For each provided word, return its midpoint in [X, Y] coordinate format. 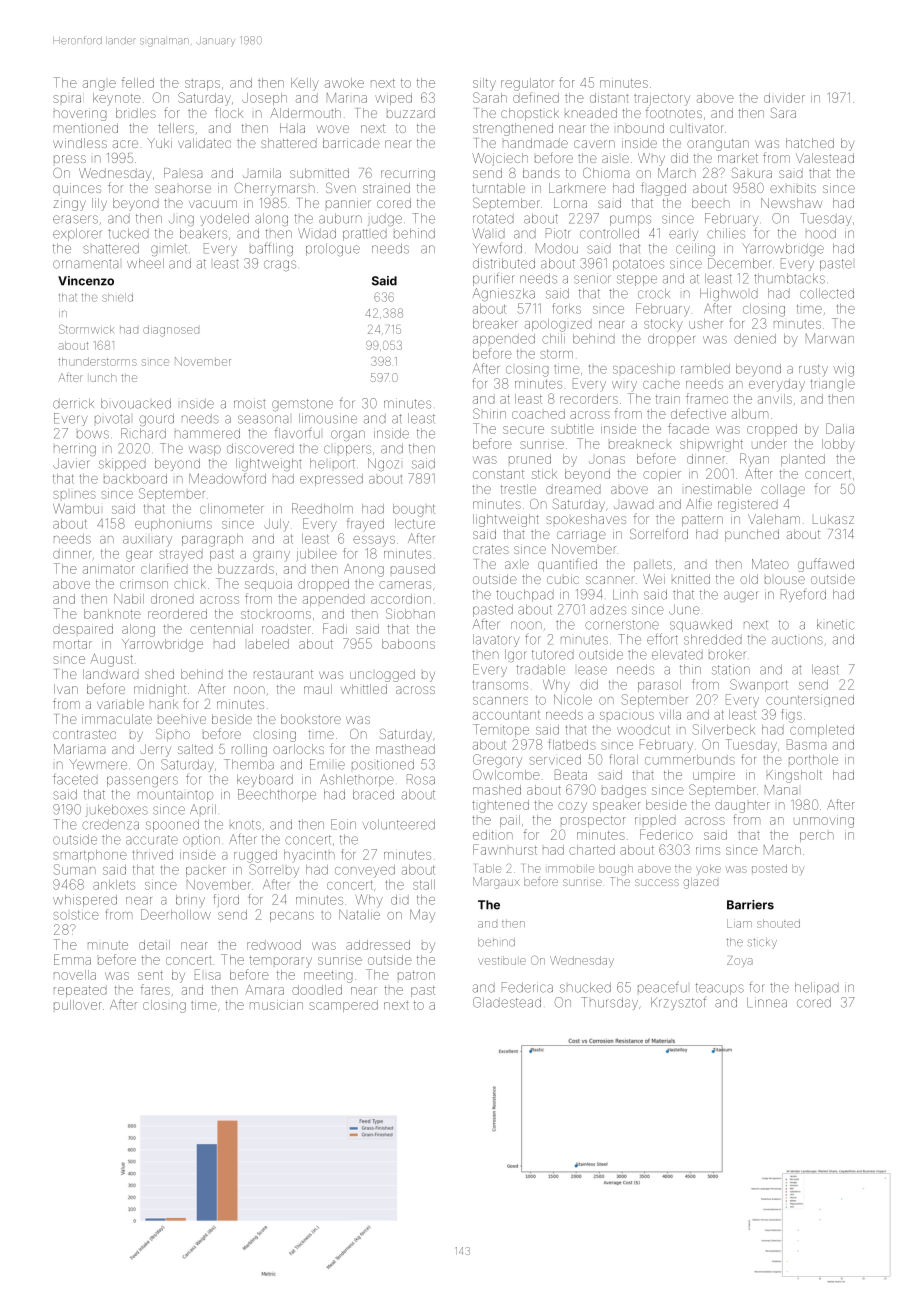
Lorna [570, 203]
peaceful [662, 987]
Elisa [207, 974]
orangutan [718, 145]
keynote [117, 99]
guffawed [826, 565]
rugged [255, 856]
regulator [527, 84]
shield [117, 297]
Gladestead [507, 1002]
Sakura [752, 172]
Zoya [740, 961]
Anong [364, 570]
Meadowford [227, 478]
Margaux [496, 883]
